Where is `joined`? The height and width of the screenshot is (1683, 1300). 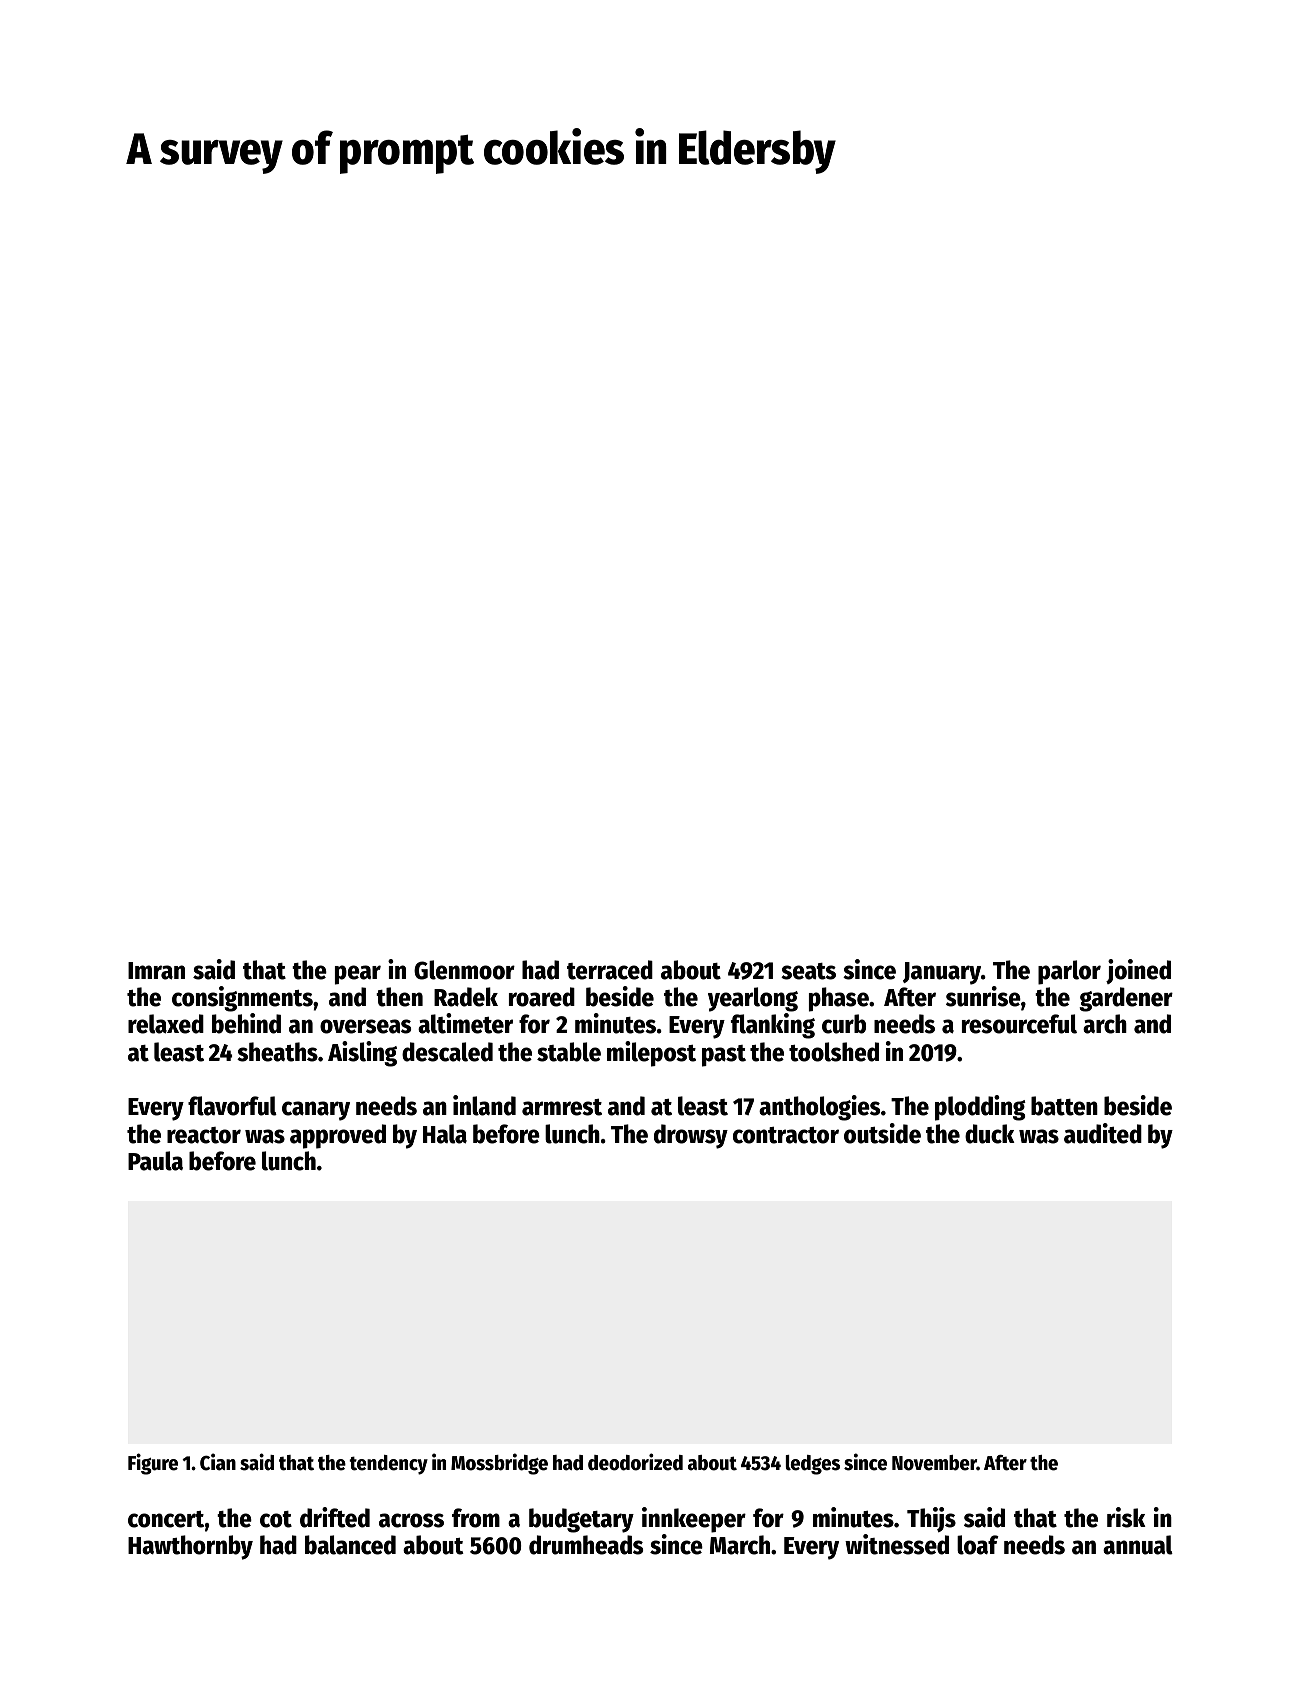 joined is located at coordinates (1138, 971).
